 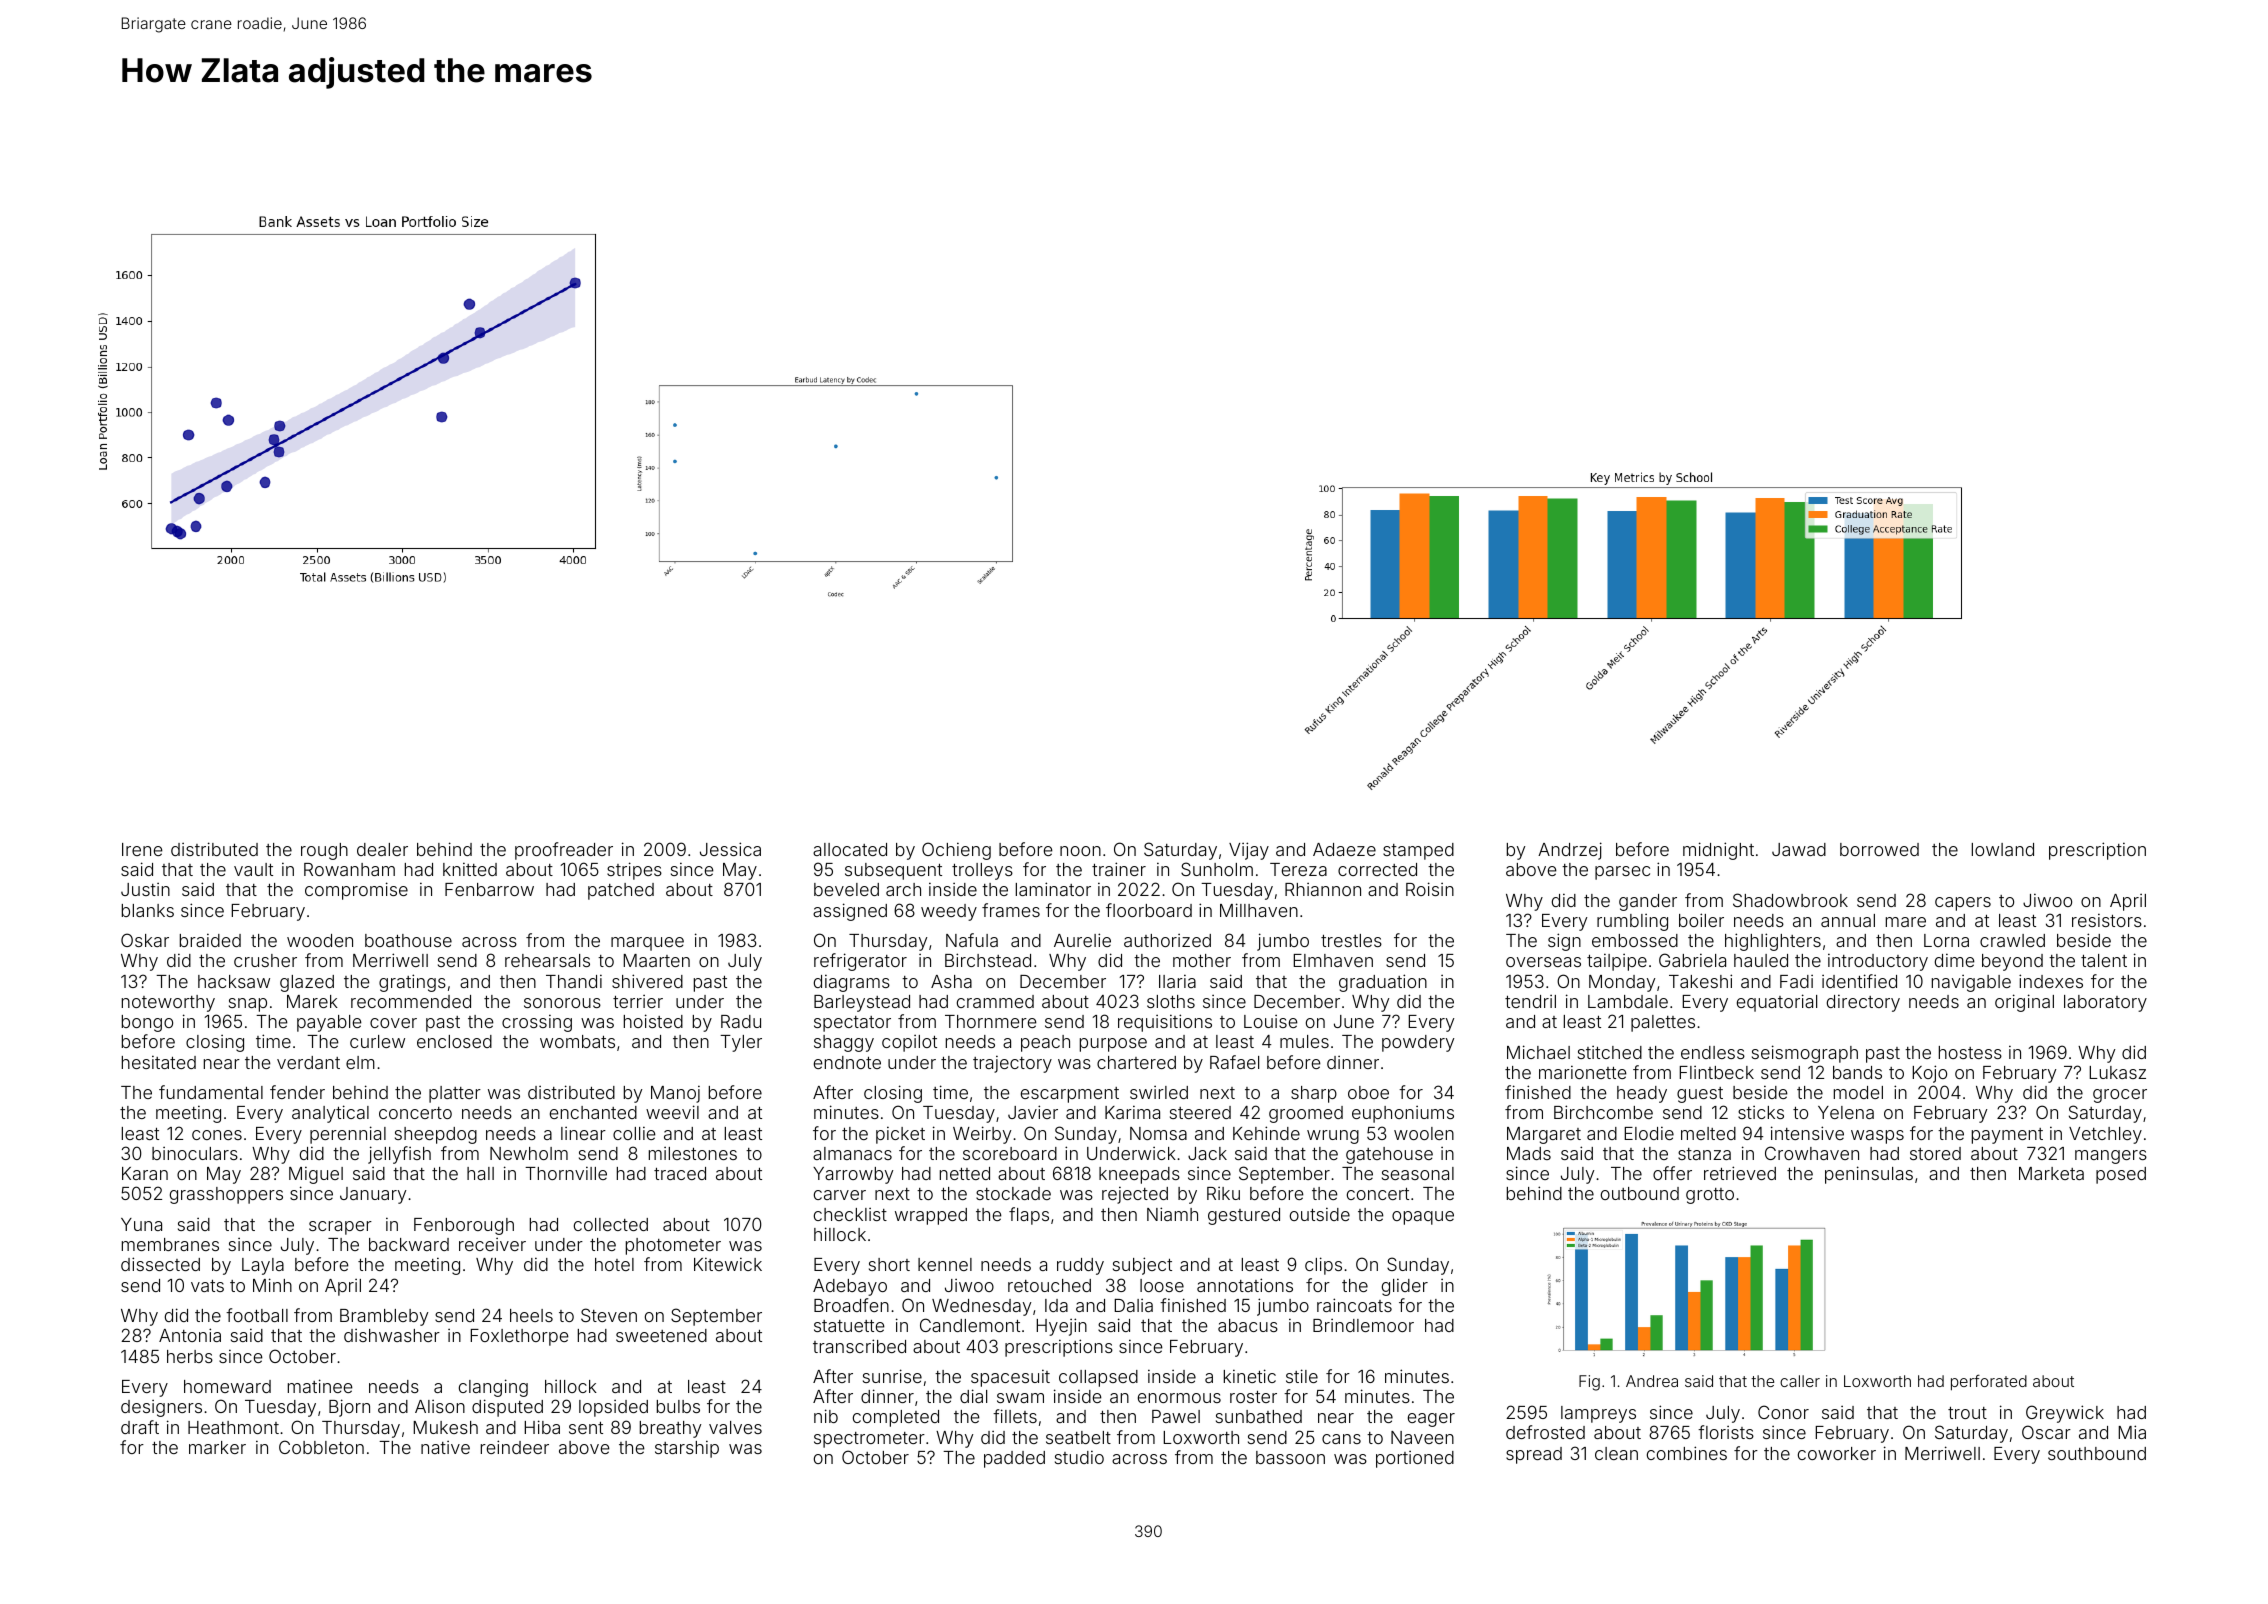 I want to click on herbs, so click(x=190, y=1356).
